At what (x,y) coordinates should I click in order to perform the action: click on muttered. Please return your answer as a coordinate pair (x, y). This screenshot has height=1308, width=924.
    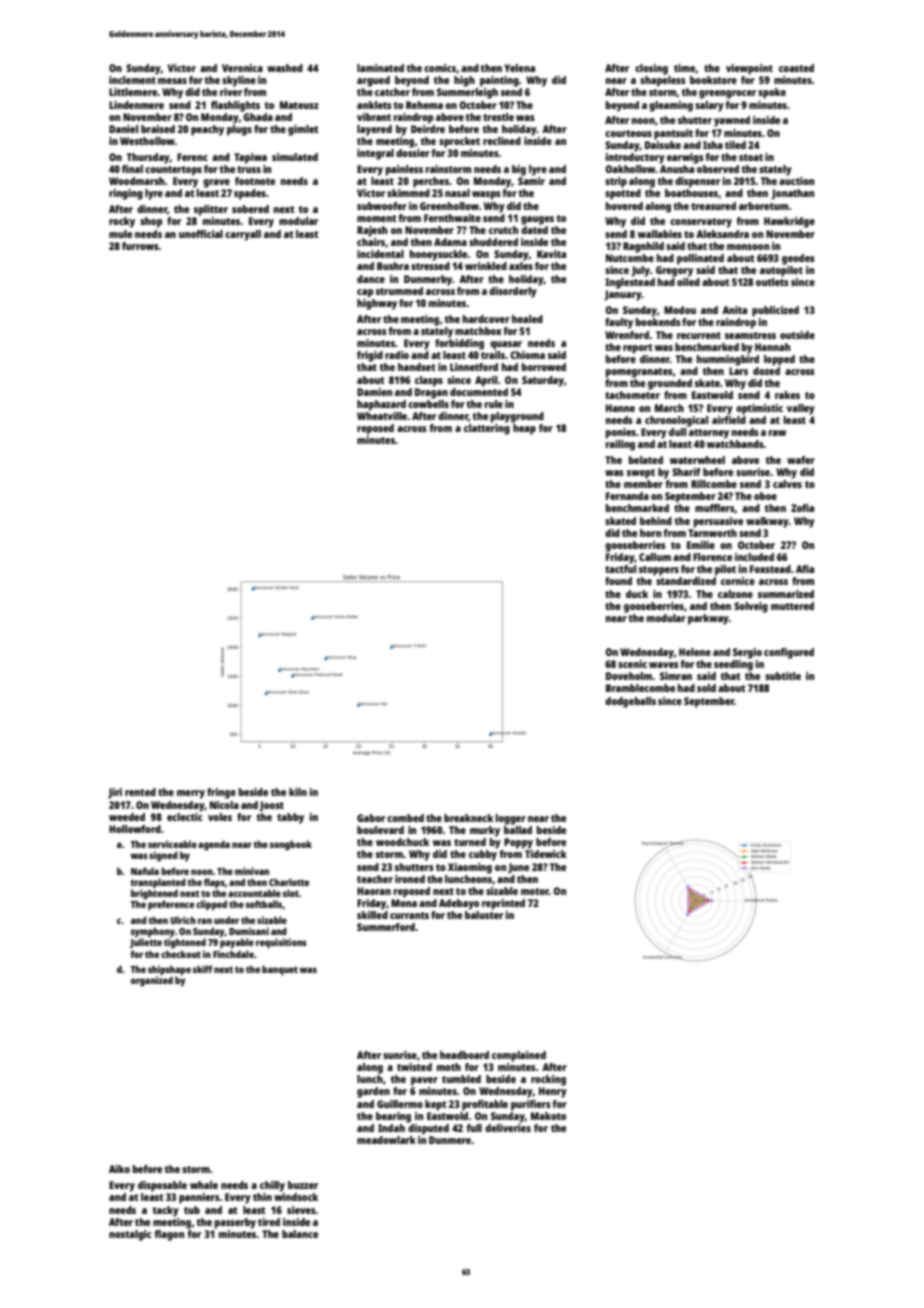
    Looking at the image, I should click on (792, 606).
